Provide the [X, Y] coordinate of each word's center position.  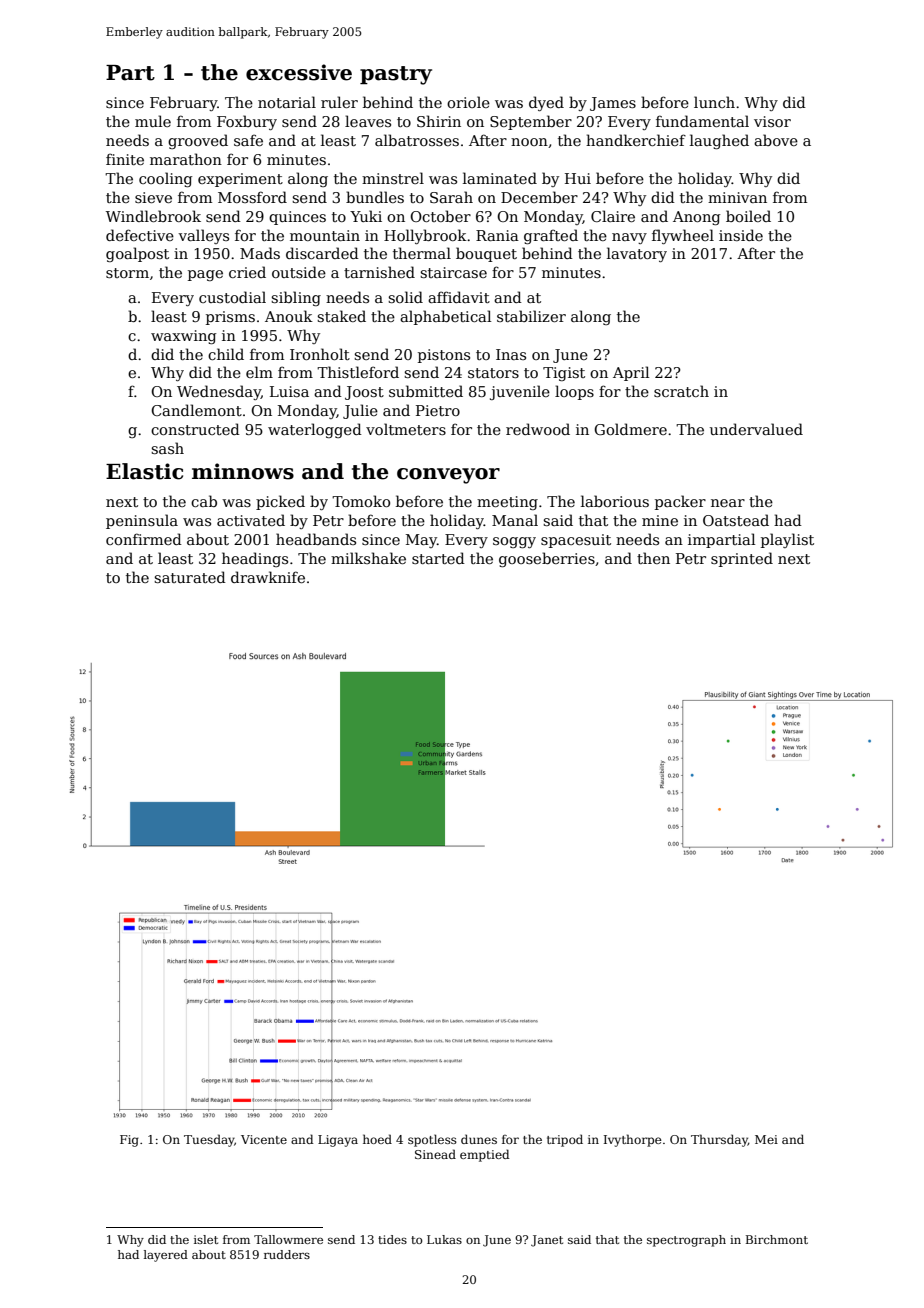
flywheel [683, 236]
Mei [766, 1139]
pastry [396, 75]
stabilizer [531, 316]
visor [772, 121]
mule [153, 121]
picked [280, 502]
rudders [287, 1254]
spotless [432, 1140]
